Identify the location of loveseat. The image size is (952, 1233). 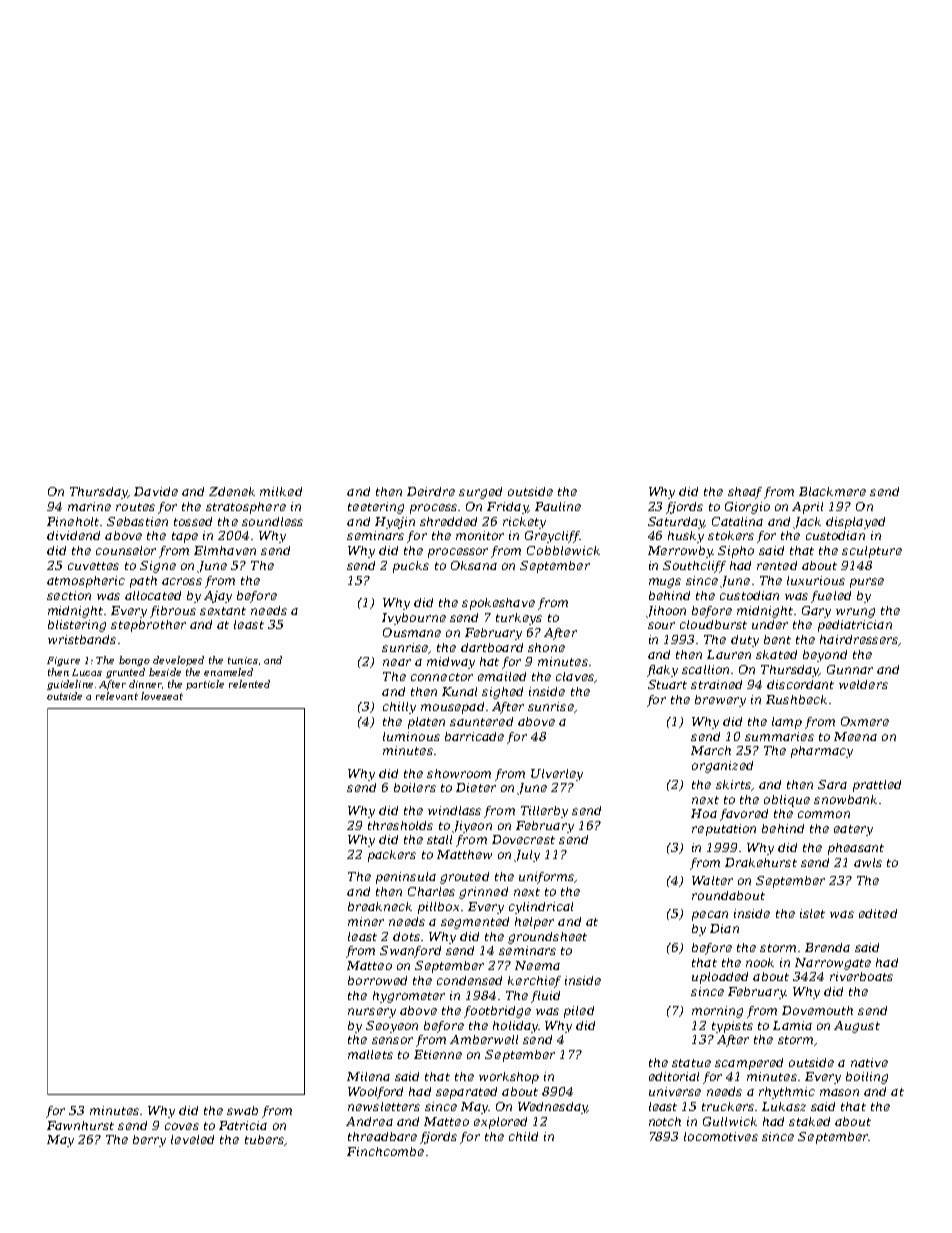
(162, 696).
